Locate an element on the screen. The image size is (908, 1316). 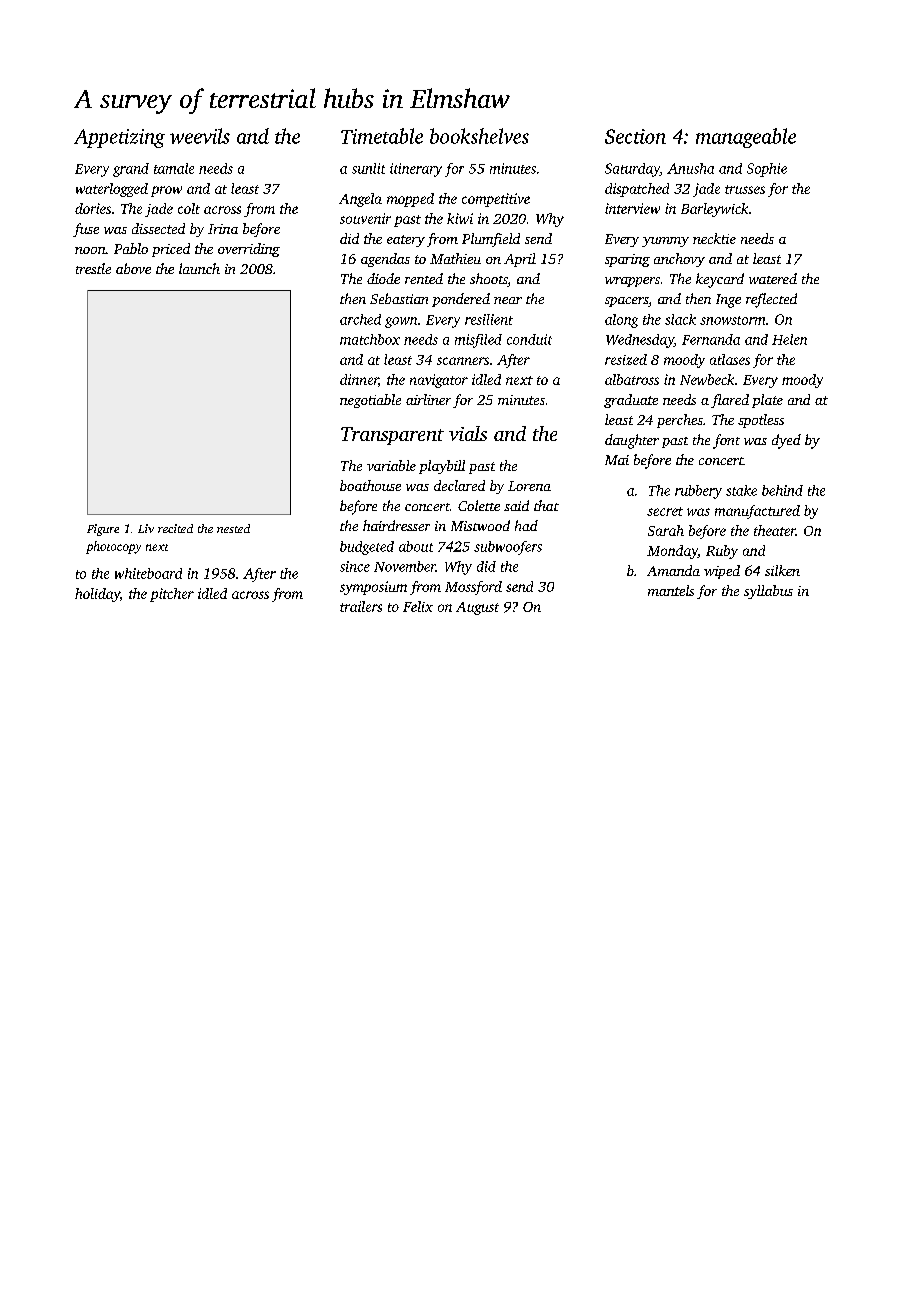
eatery is located at coordinates (406, 241).
